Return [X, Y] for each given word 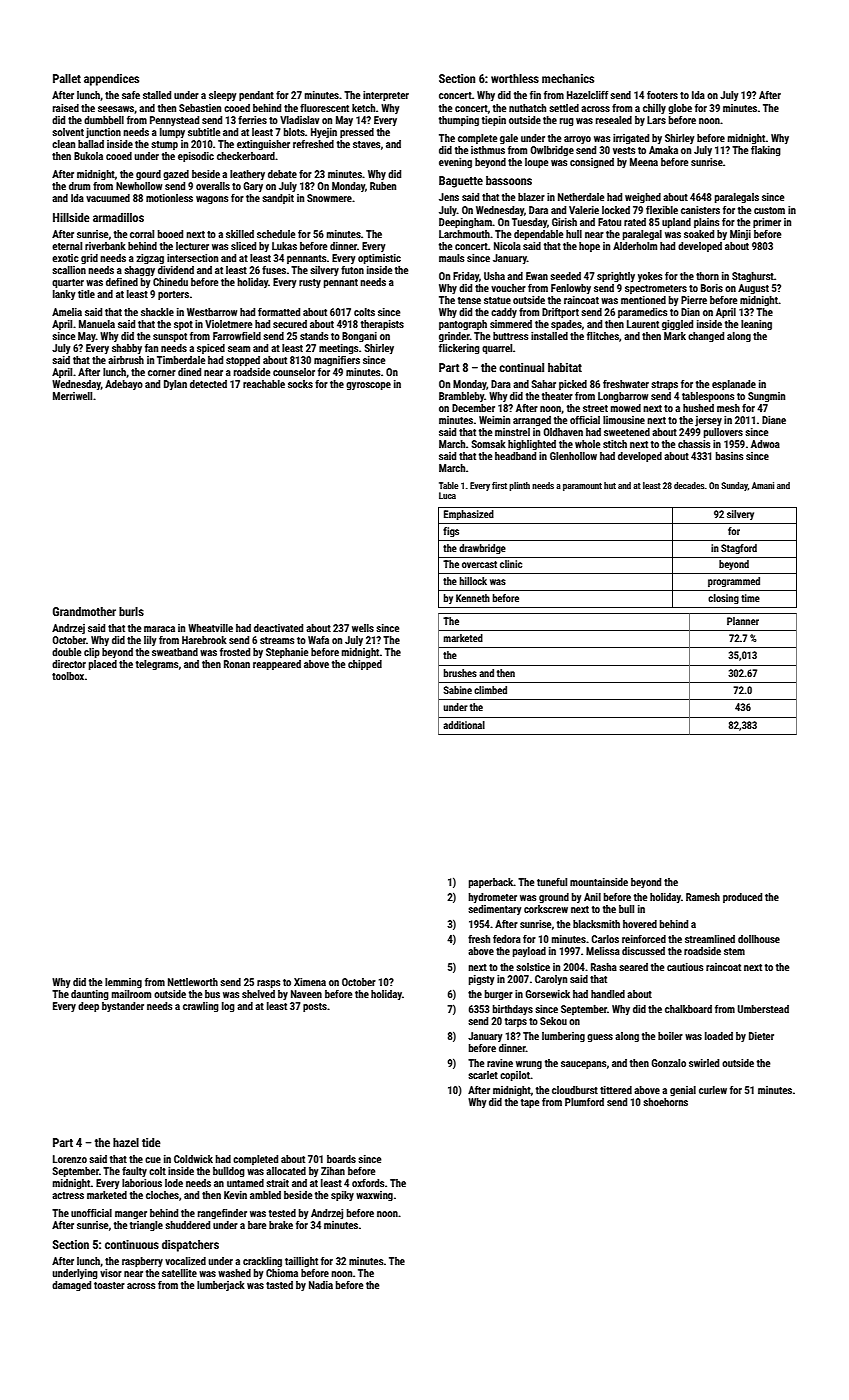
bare [257, 1225]
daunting [90, 995]
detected [208, 384]
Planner [743, 621]
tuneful [552, 882]
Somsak [489, 444]
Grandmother [84, 611]
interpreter [386, 96]
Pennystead [174, 121]
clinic [511, 564]
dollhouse [759, 939]
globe [680, 109]
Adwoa [765, 444]
